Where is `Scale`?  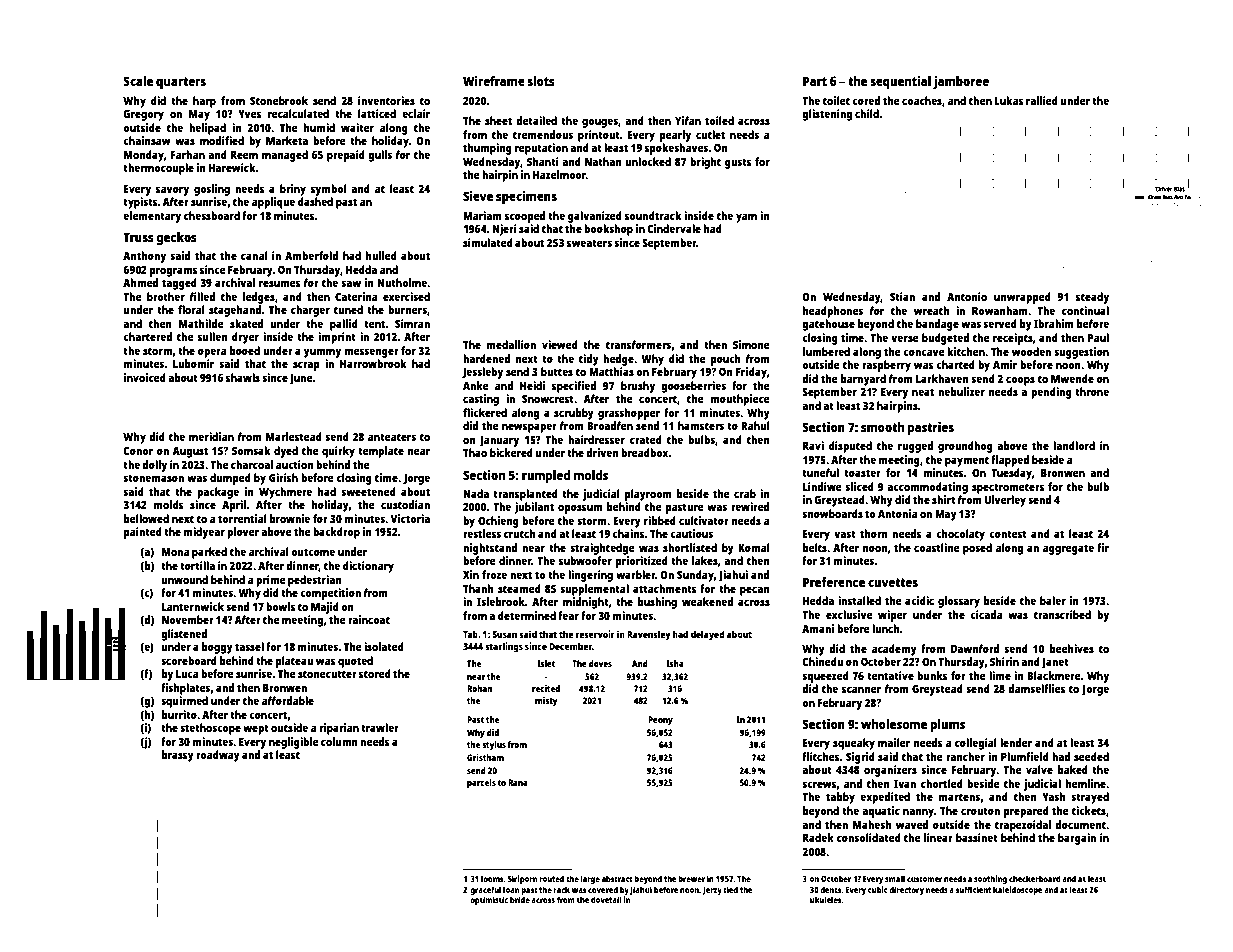 Scale is located at coordinates (138, 81).
